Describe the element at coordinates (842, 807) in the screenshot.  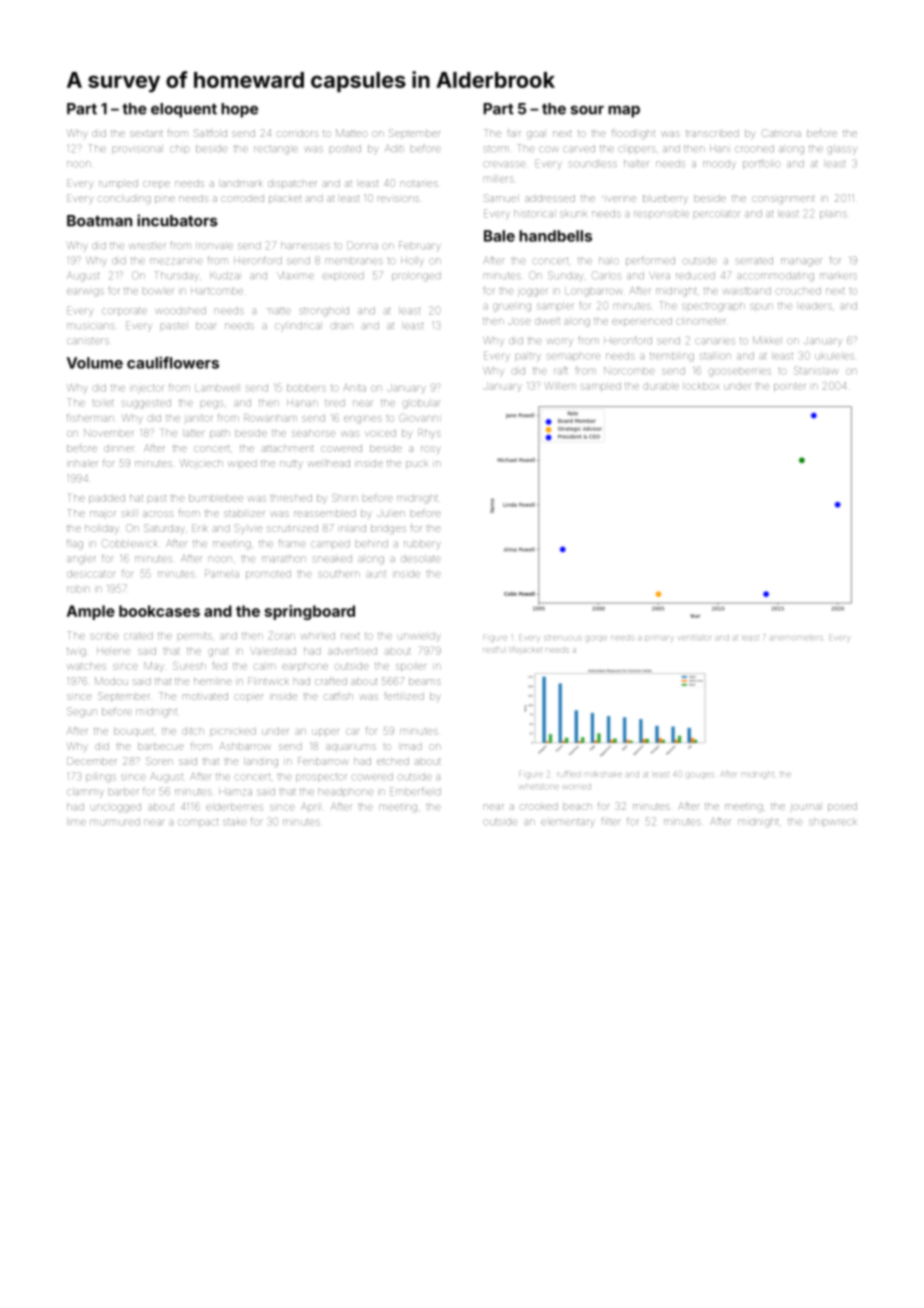
I see `posed` at that location.
